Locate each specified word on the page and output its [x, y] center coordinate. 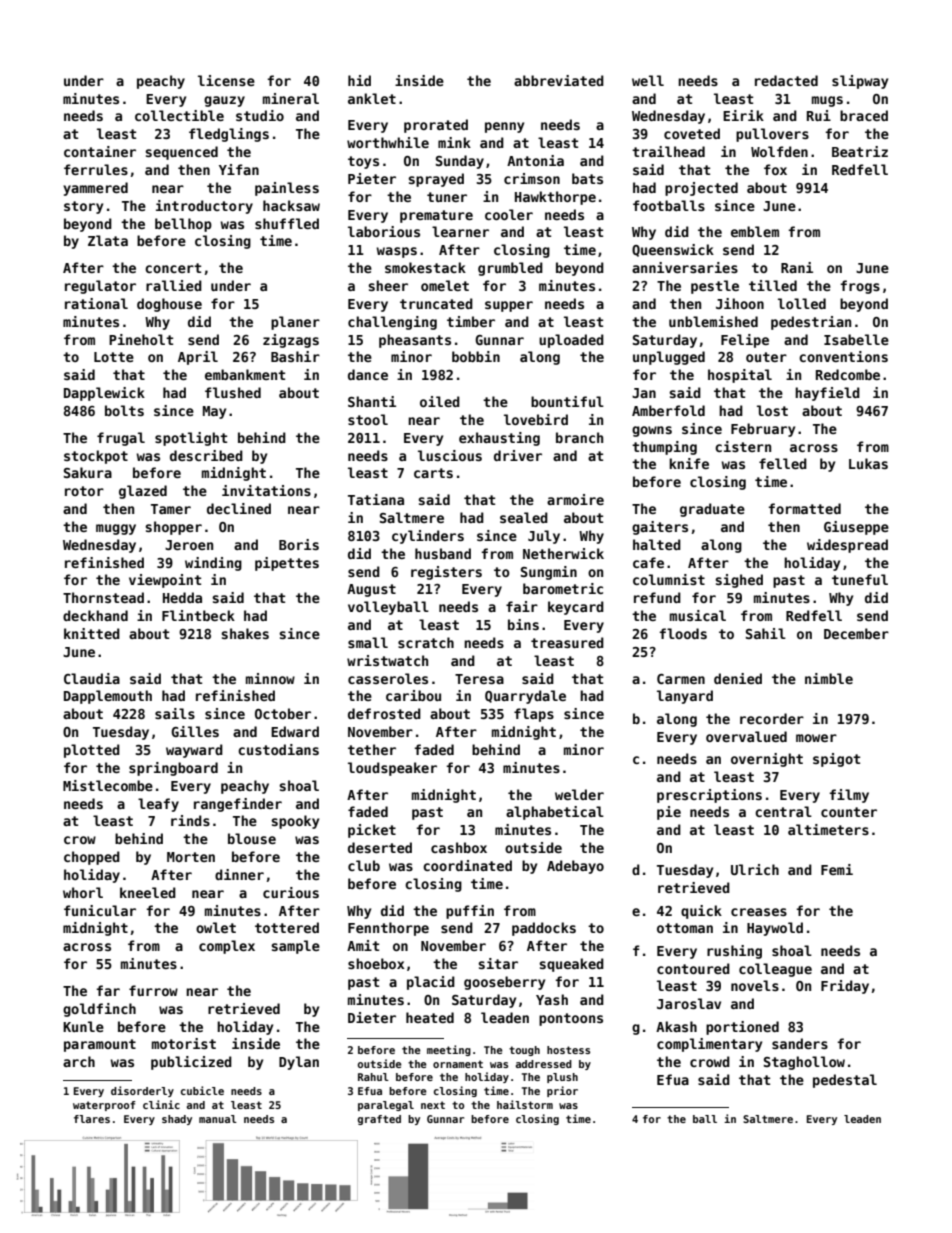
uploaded [571, 341]
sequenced [181, 153]
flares [92, 1119]
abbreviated [559, 80]
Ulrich [755, 869]
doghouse [169, 305]
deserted [380, 847]
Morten [191, 857]
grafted [379, 1120]
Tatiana [376, 499]
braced [864, 115]
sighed [739, 581]
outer [766, 357]
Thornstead [103, 597]
